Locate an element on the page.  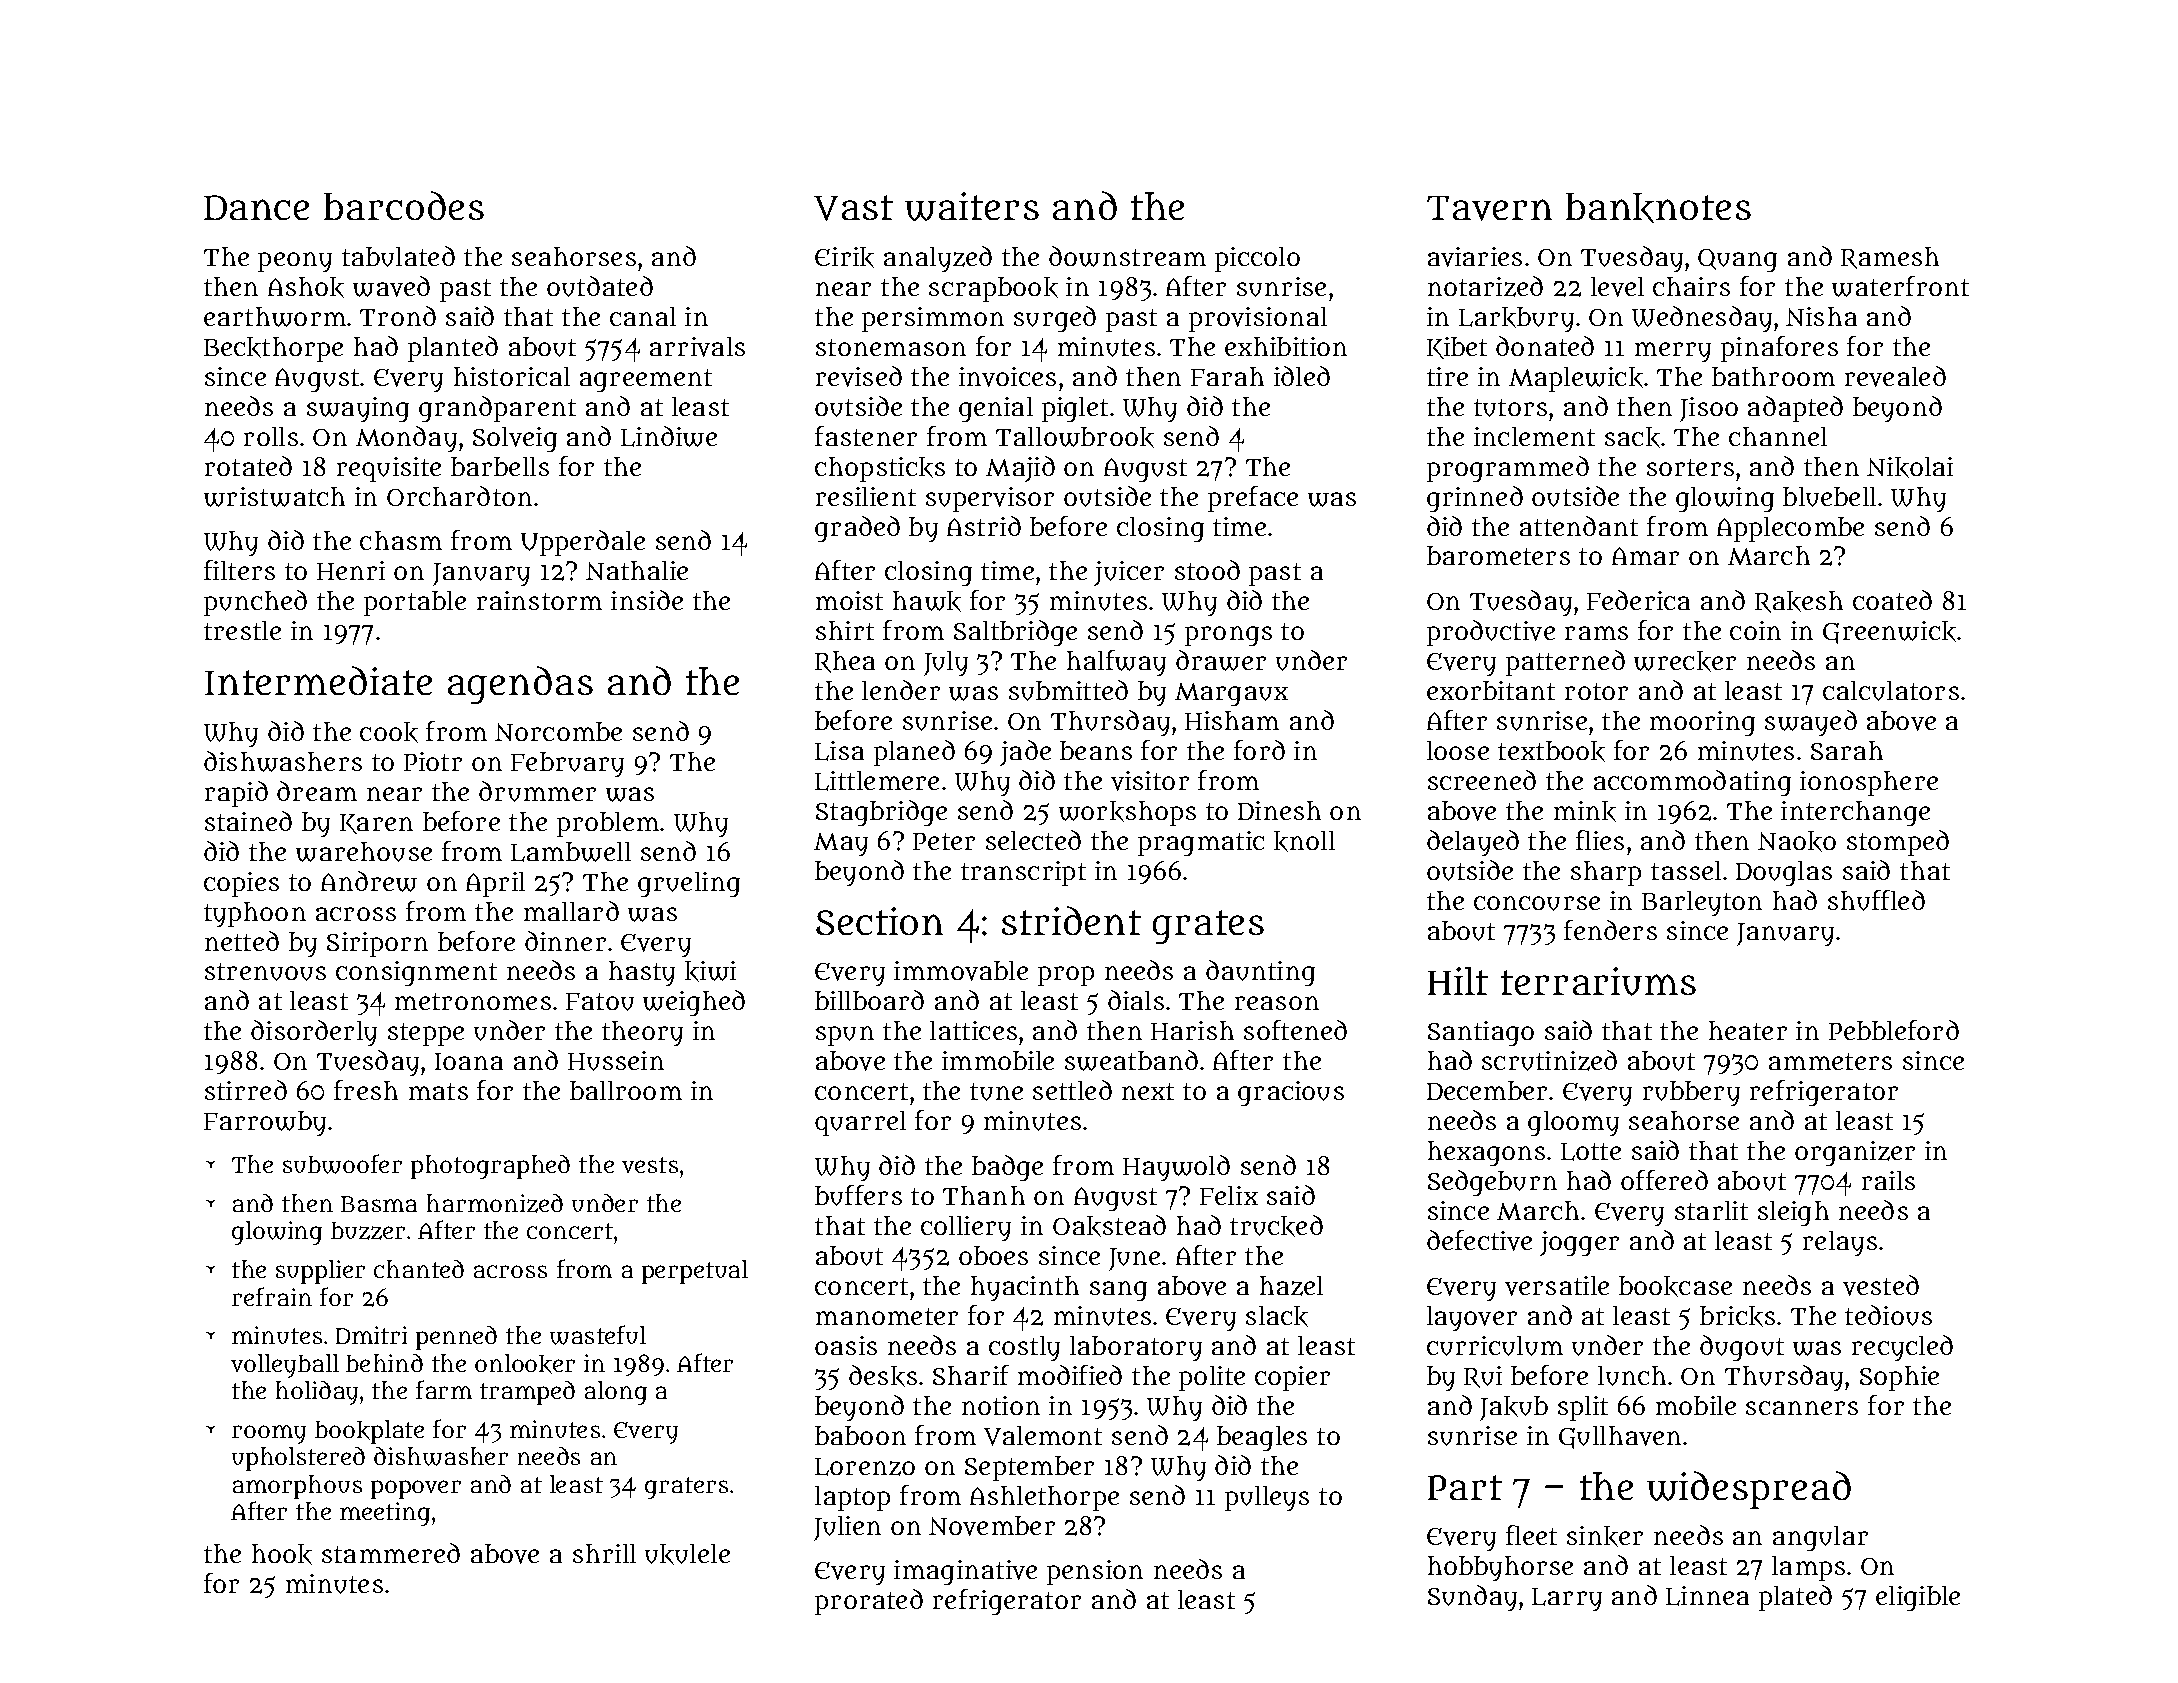
rapid is located at coordinates (236, 794).
